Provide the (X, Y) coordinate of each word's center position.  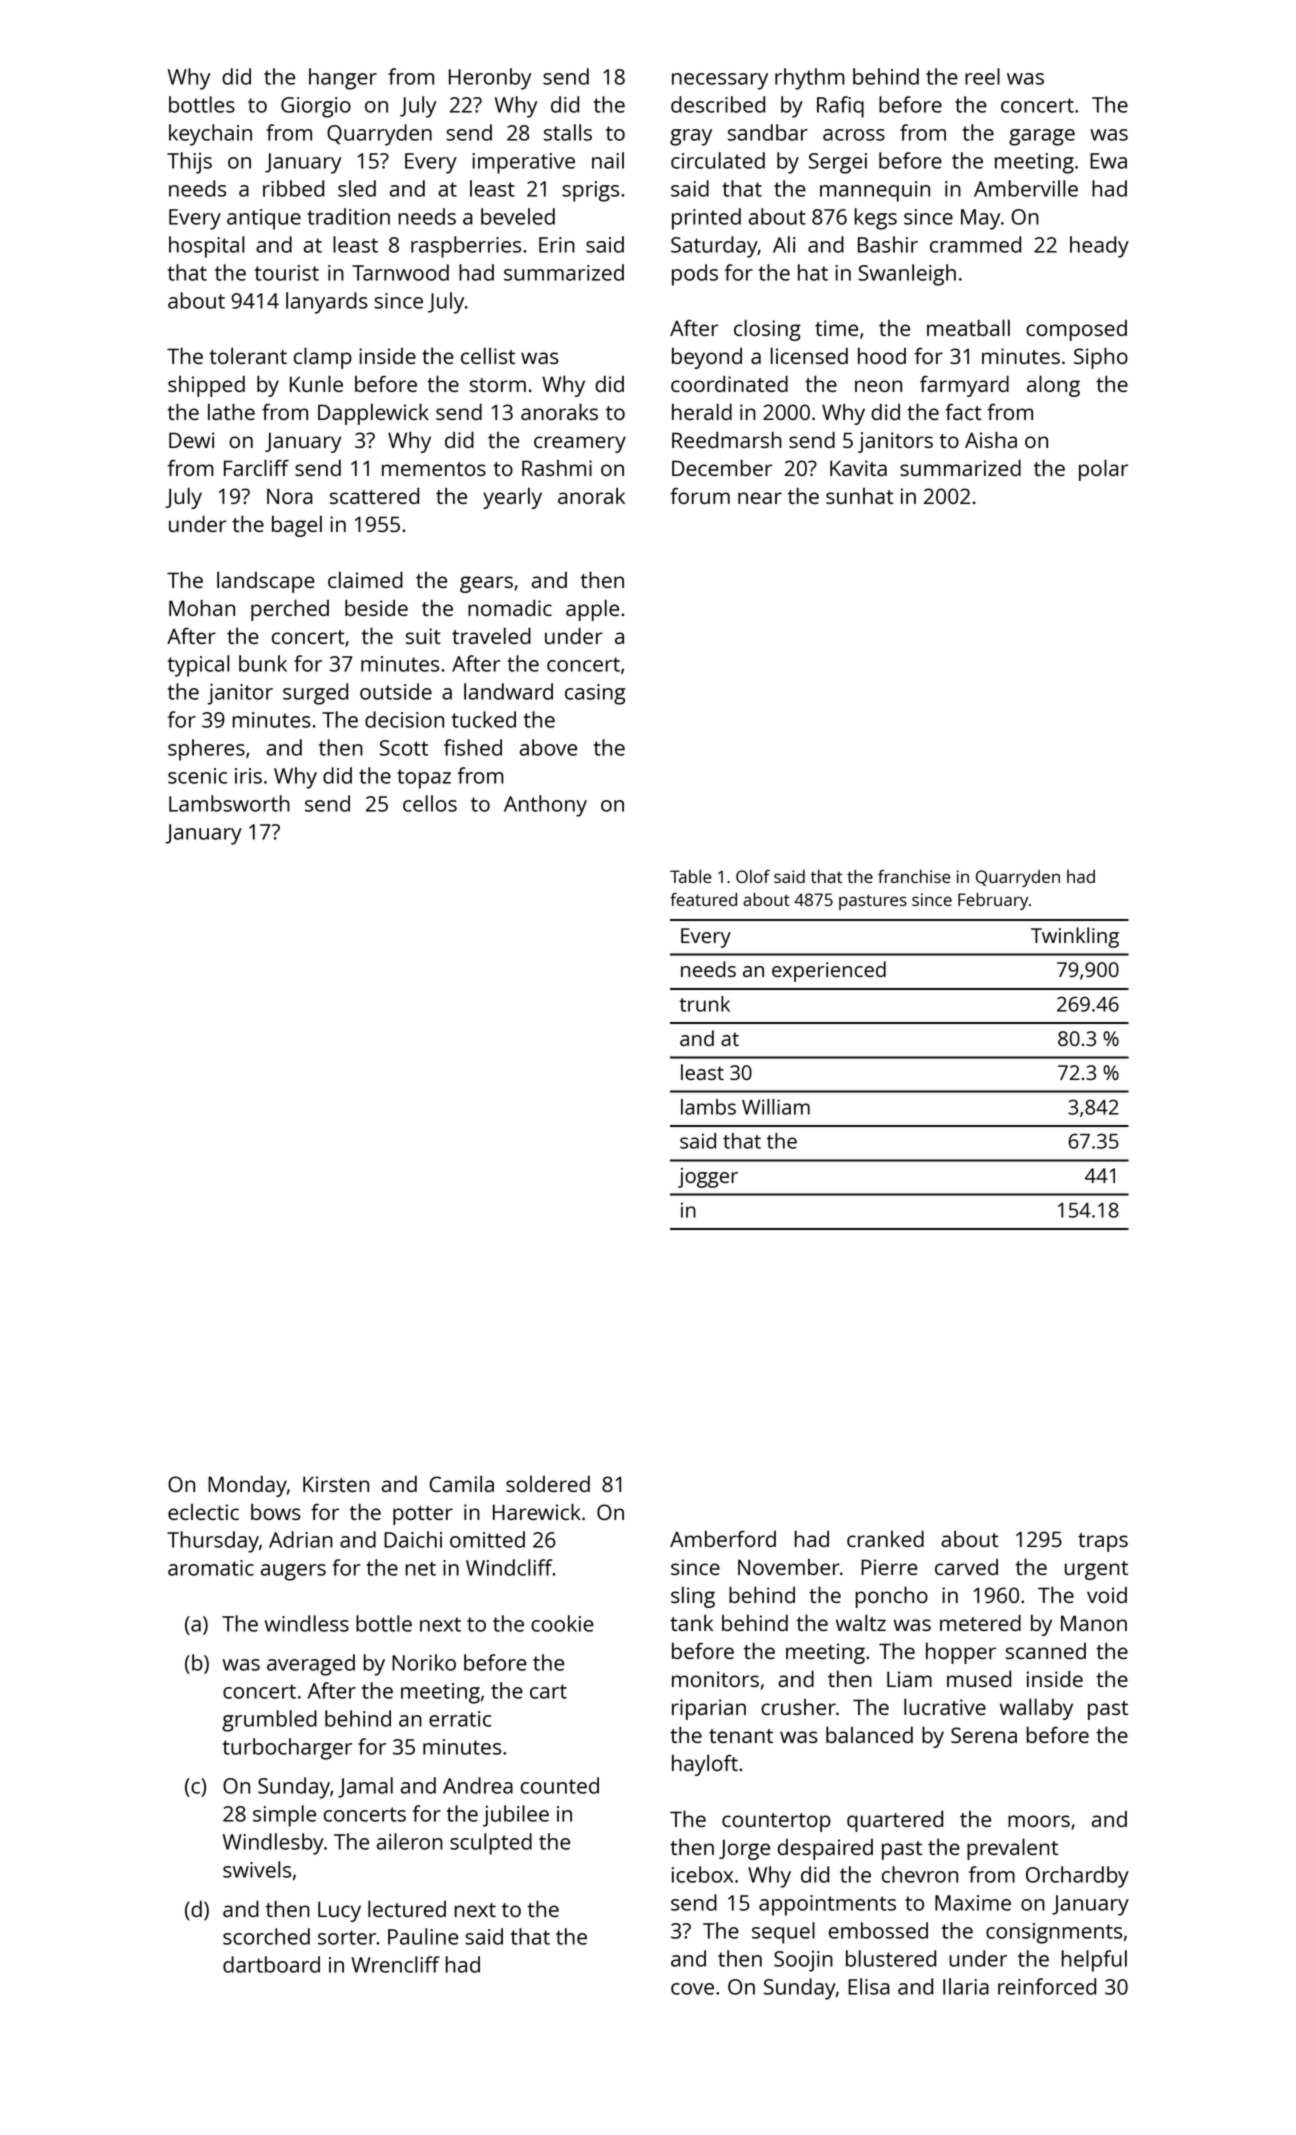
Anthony (545, 806)
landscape (266, 582)
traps (1103, 1542)
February (993, 901)
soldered (548, 1483)
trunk (704, 1004)
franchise (914, 876)
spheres (206, 750)
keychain (210, 135)
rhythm (810, 79)
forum (700, 496)
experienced (829, 971)
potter (423, 1515)
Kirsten (336, 1484)
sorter (347, 1937)
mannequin (875, 191)
